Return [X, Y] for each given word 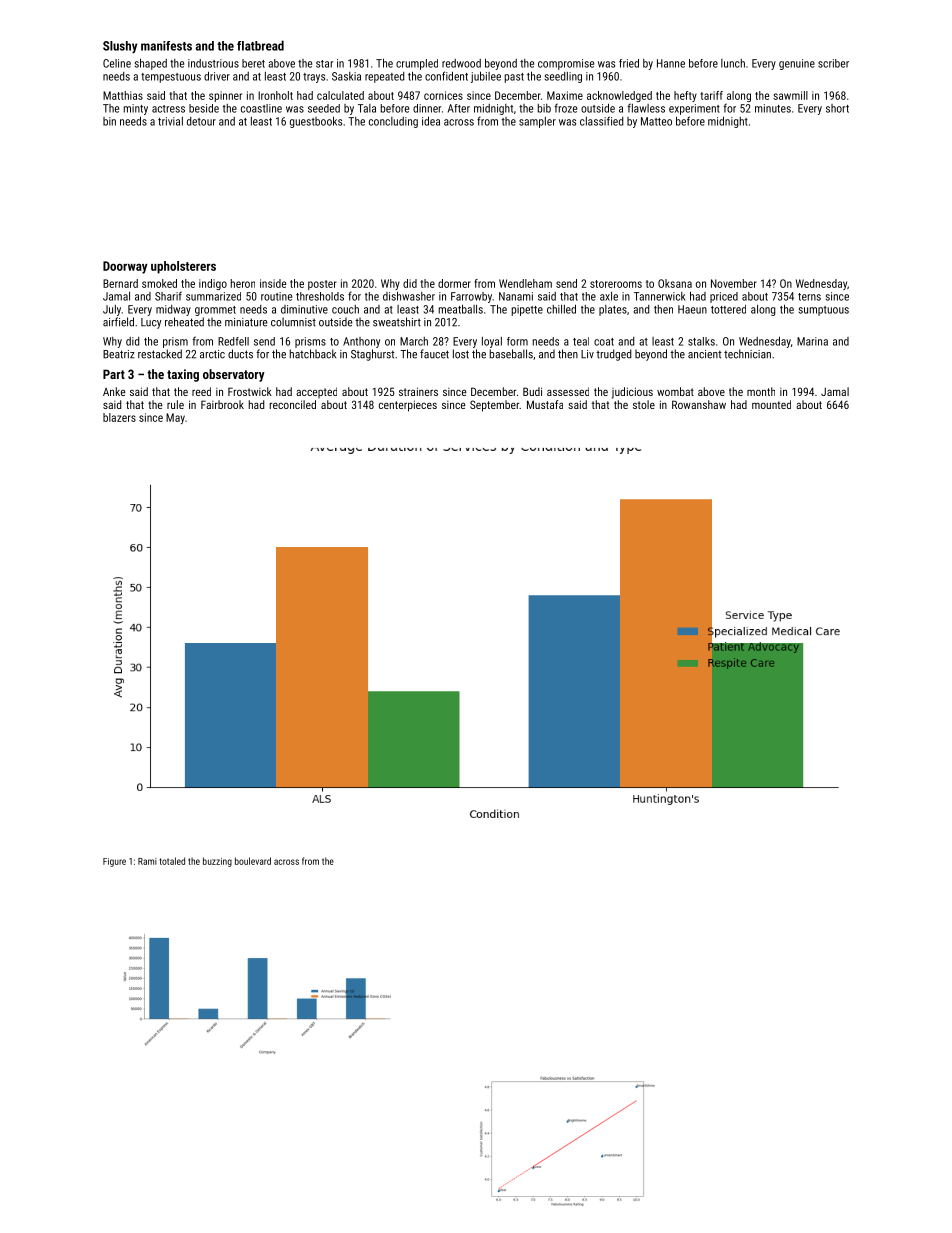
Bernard [120, 283]
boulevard [253, 861]
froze [566, 108]
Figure [114, 862]
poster [322, 285]
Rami [147, 861]
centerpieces [408, 406]
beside [204, 108]
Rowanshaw [699, 404]
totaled [172, 861]
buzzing [217, 862]
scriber [833, 63]
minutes [773, 108]
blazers [119, 417]
